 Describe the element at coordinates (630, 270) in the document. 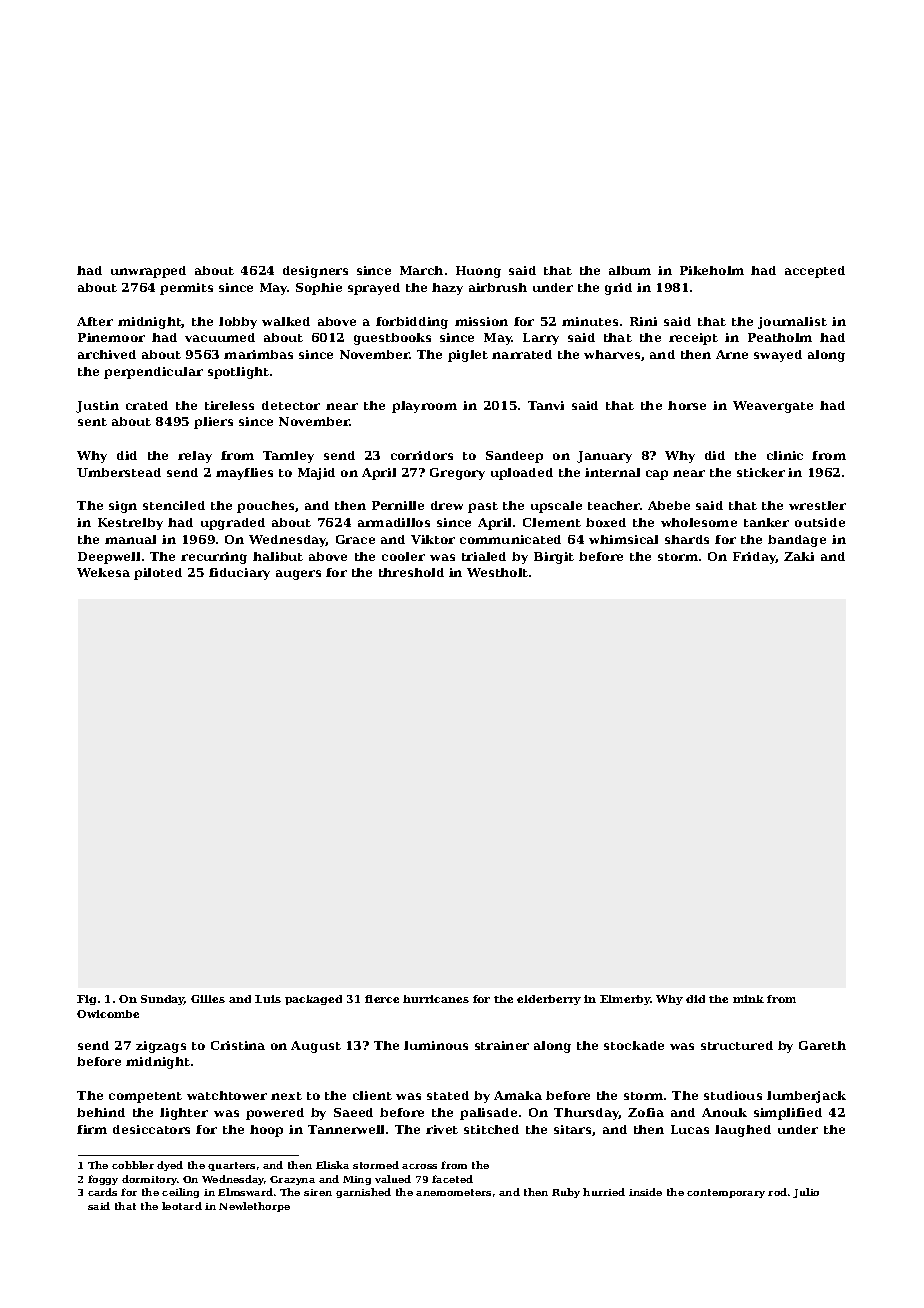

I see `album` at that location.
